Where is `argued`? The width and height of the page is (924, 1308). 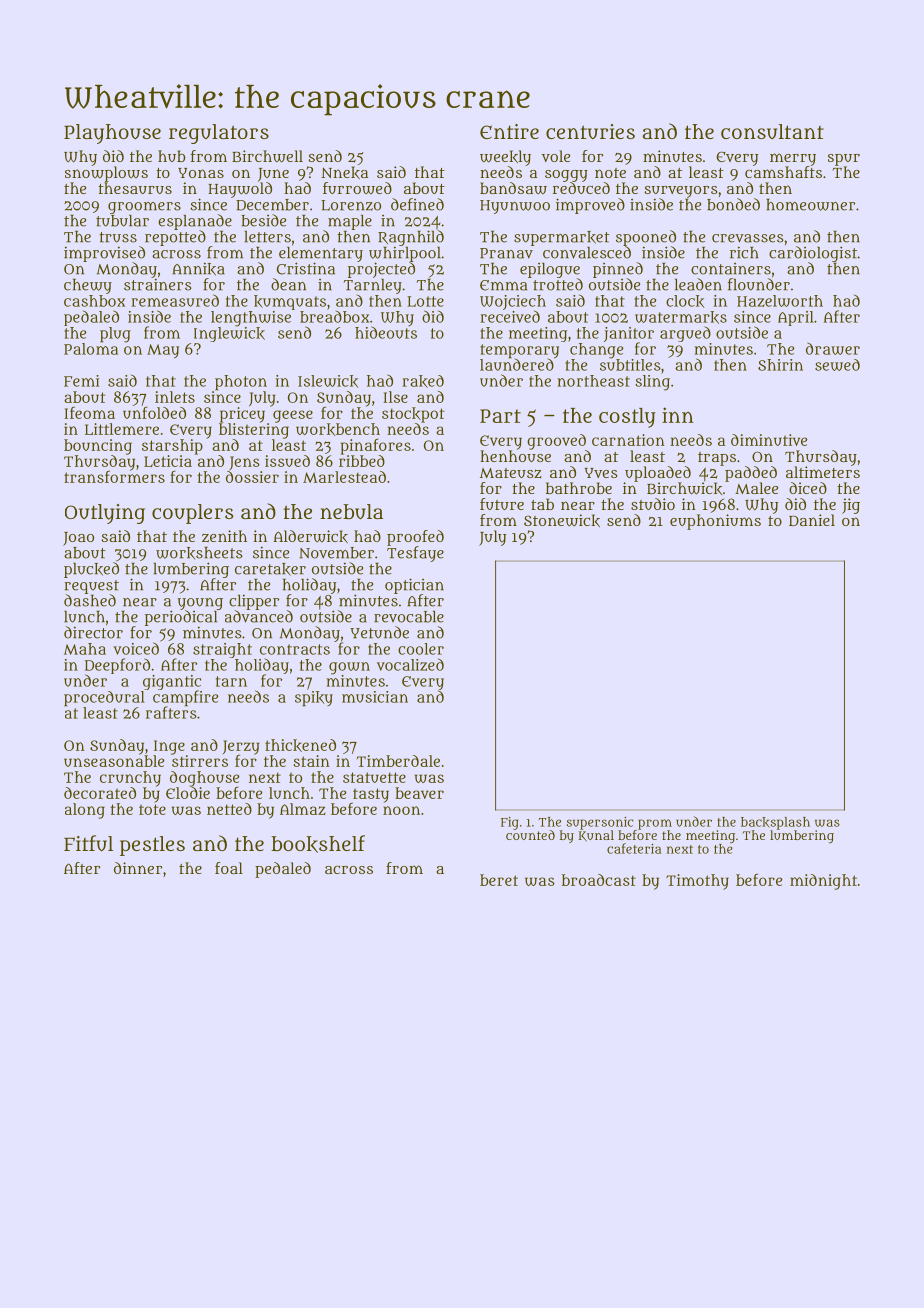 argued is located at coordinates (685, 334).
